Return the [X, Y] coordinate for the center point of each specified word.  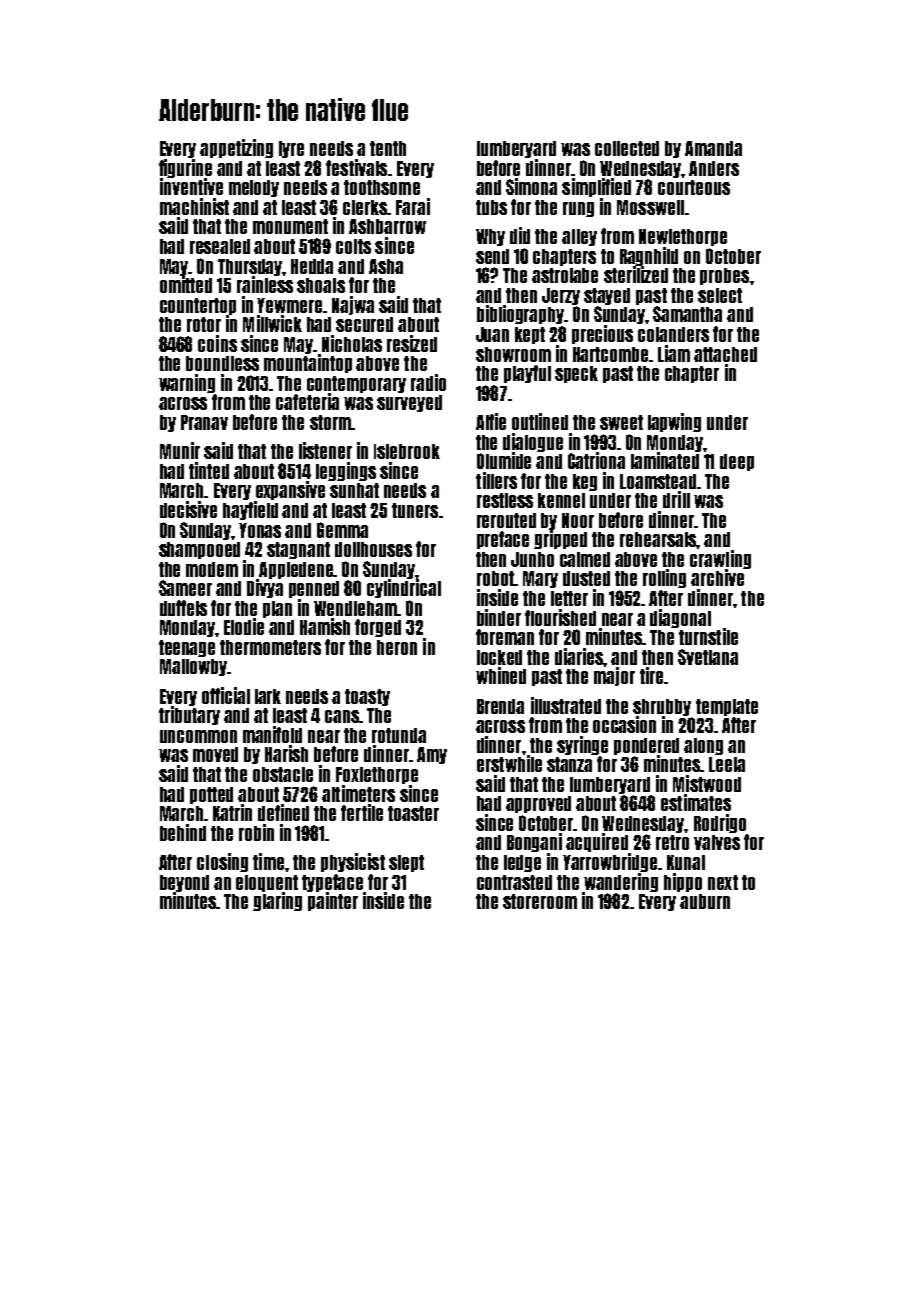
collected [627, 148]
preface [503, 540]
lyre [291, 149]
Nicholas [352, 343]
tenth [388, 148]
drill [676, 499]
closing [222, 862]
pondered [646, 746]
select [720, 295]
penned [314, 589]
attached [725, 354]
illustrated [566, 705]
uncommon [198, 736]
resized [412, 343]
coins [217, 343]
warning [187, 383]
